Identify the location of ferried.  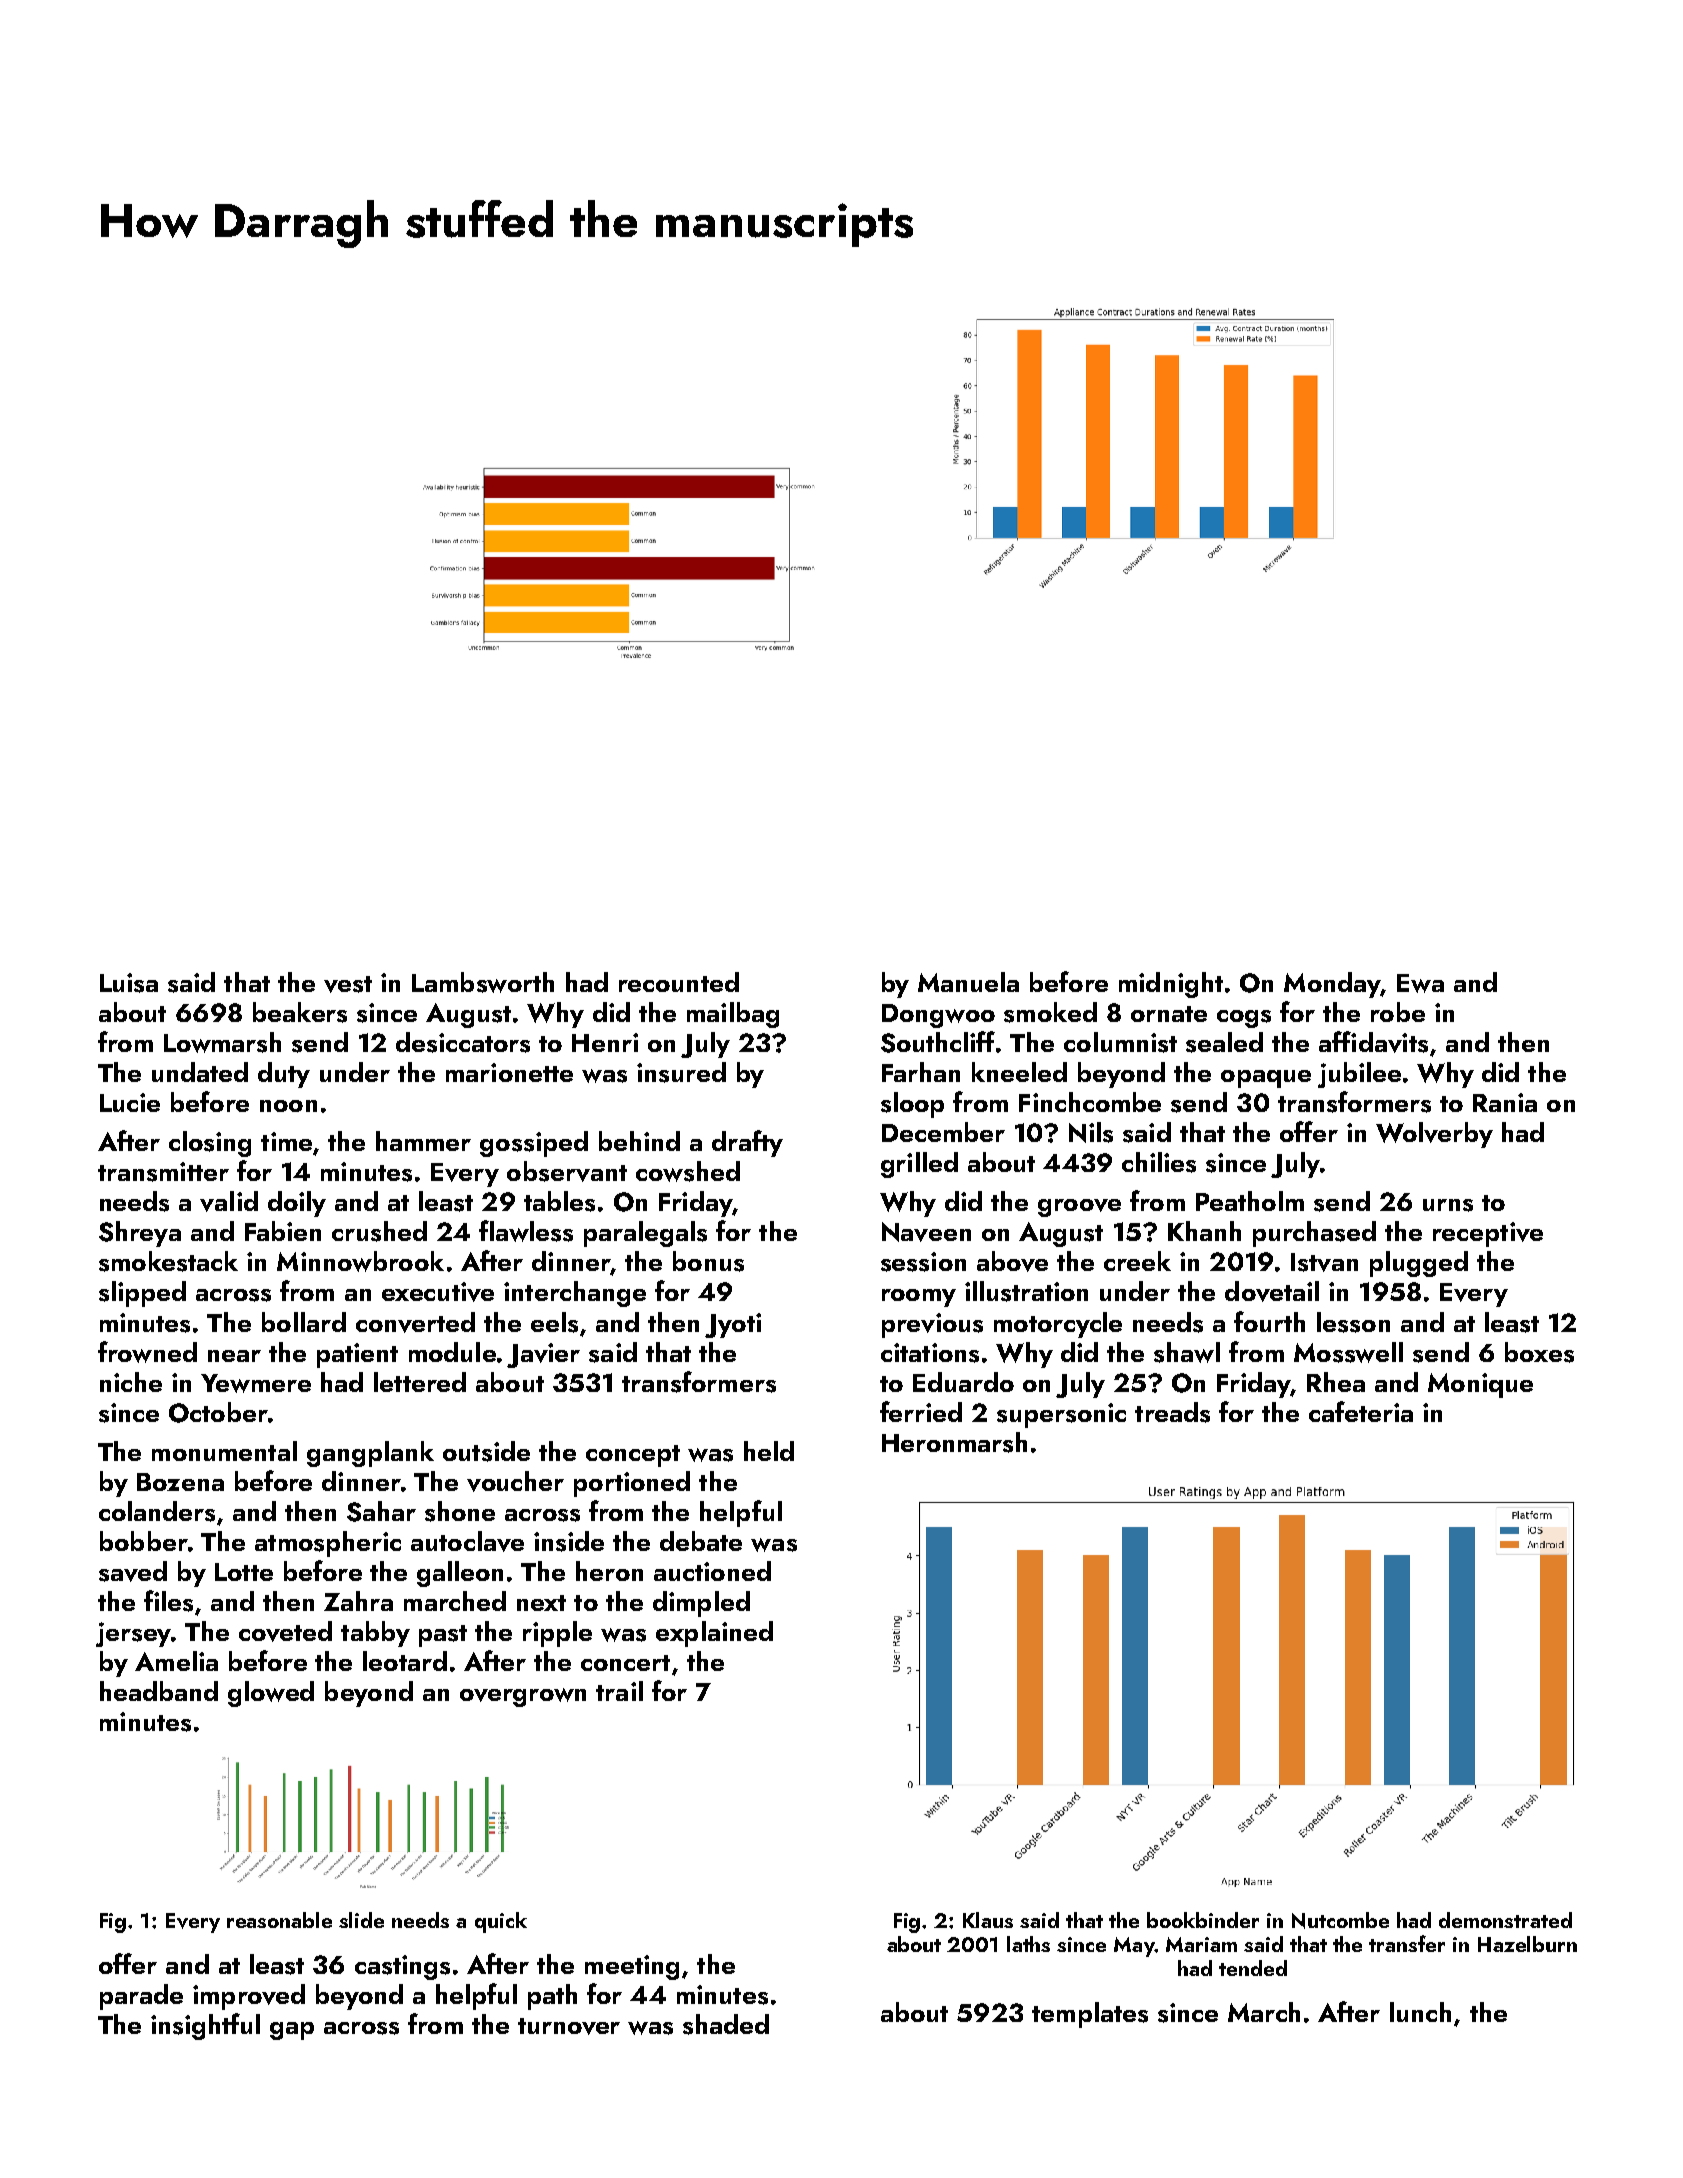
(921, 1411).
